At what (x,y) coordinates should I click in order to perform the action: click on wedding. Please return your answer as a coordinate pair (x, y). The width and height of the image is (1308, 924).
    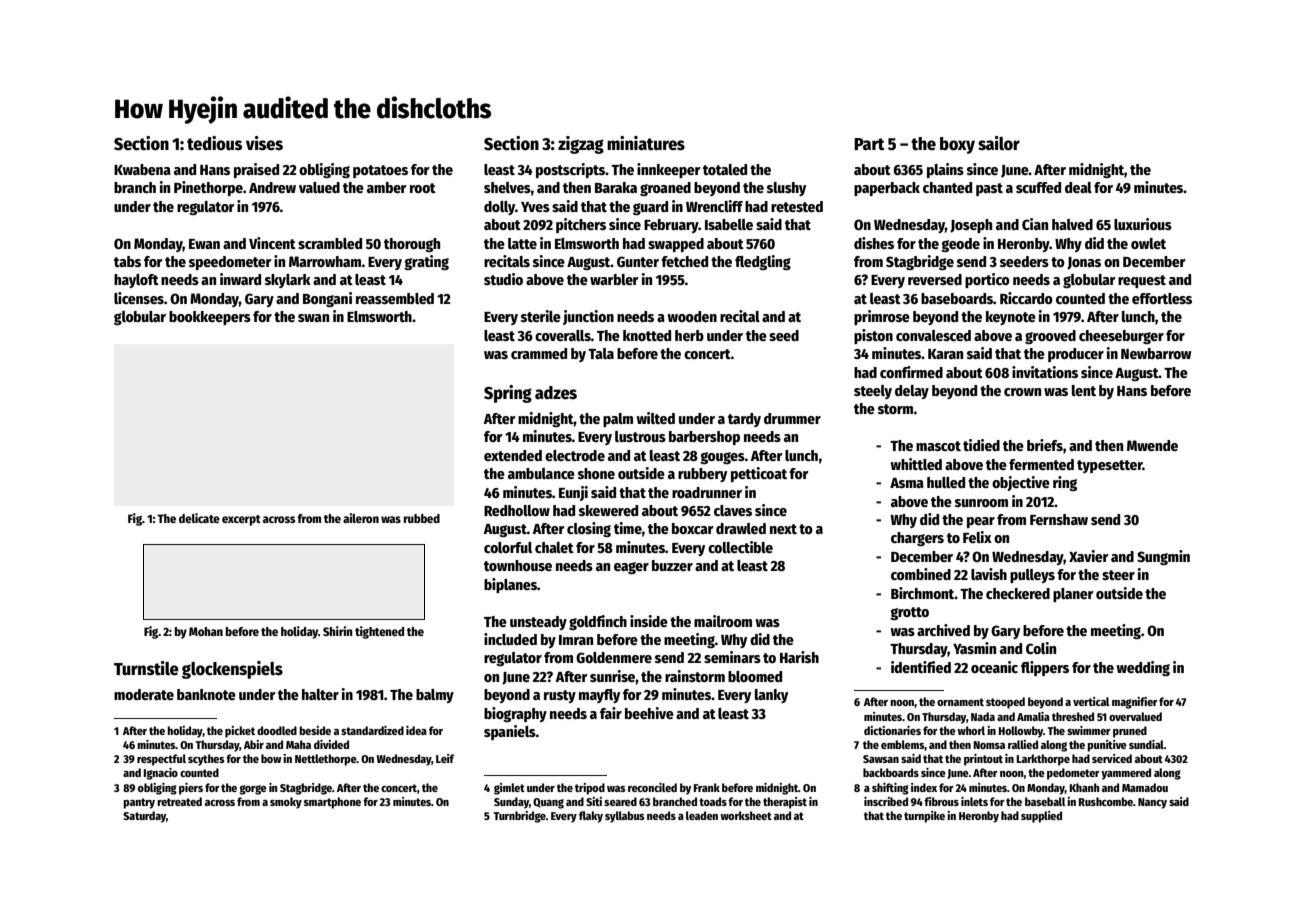
    Looking at the image, I should click on (1143, 668).
